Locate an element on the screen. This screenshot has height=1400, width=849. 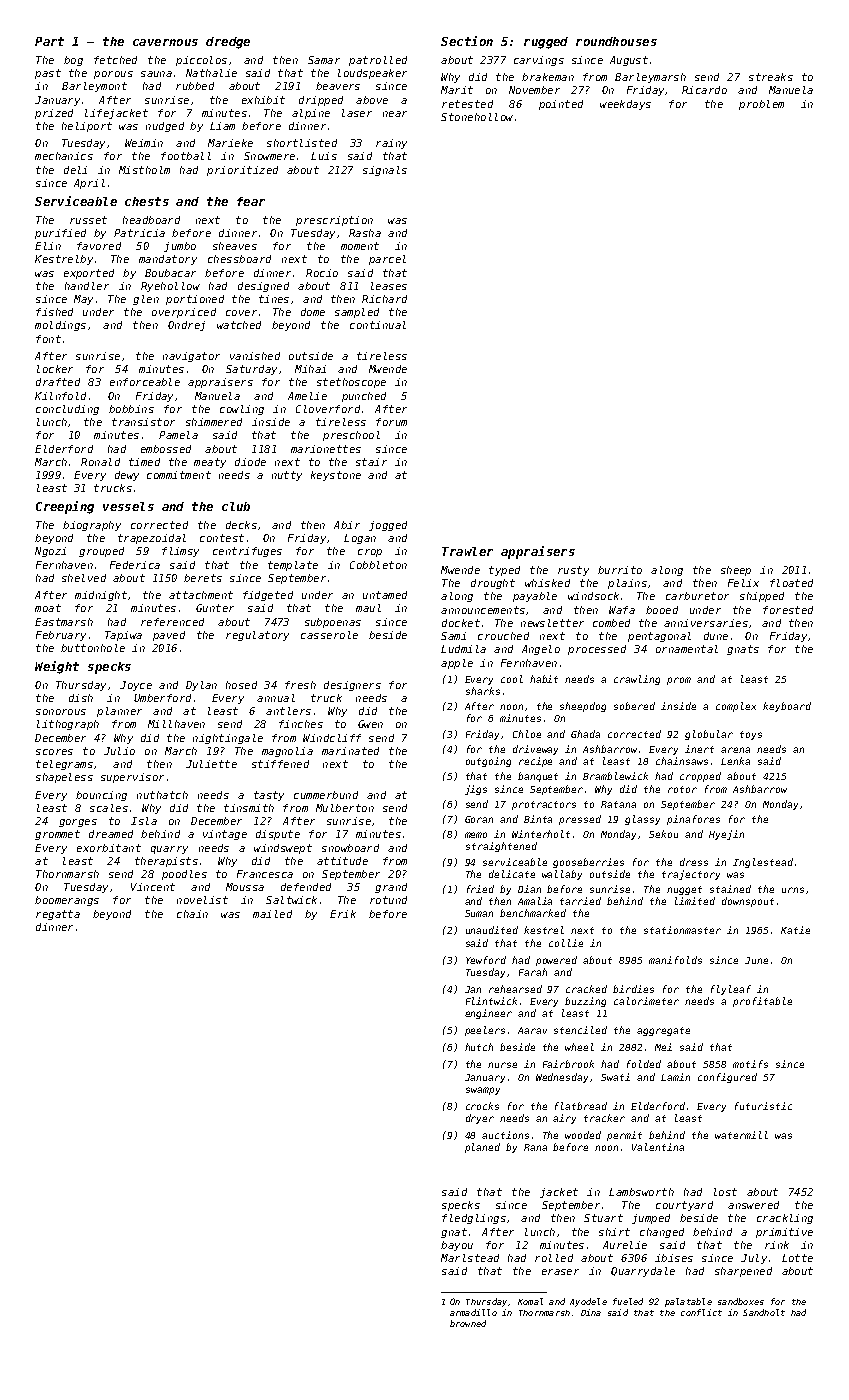
streaks is located at coordinates (771, 77).
